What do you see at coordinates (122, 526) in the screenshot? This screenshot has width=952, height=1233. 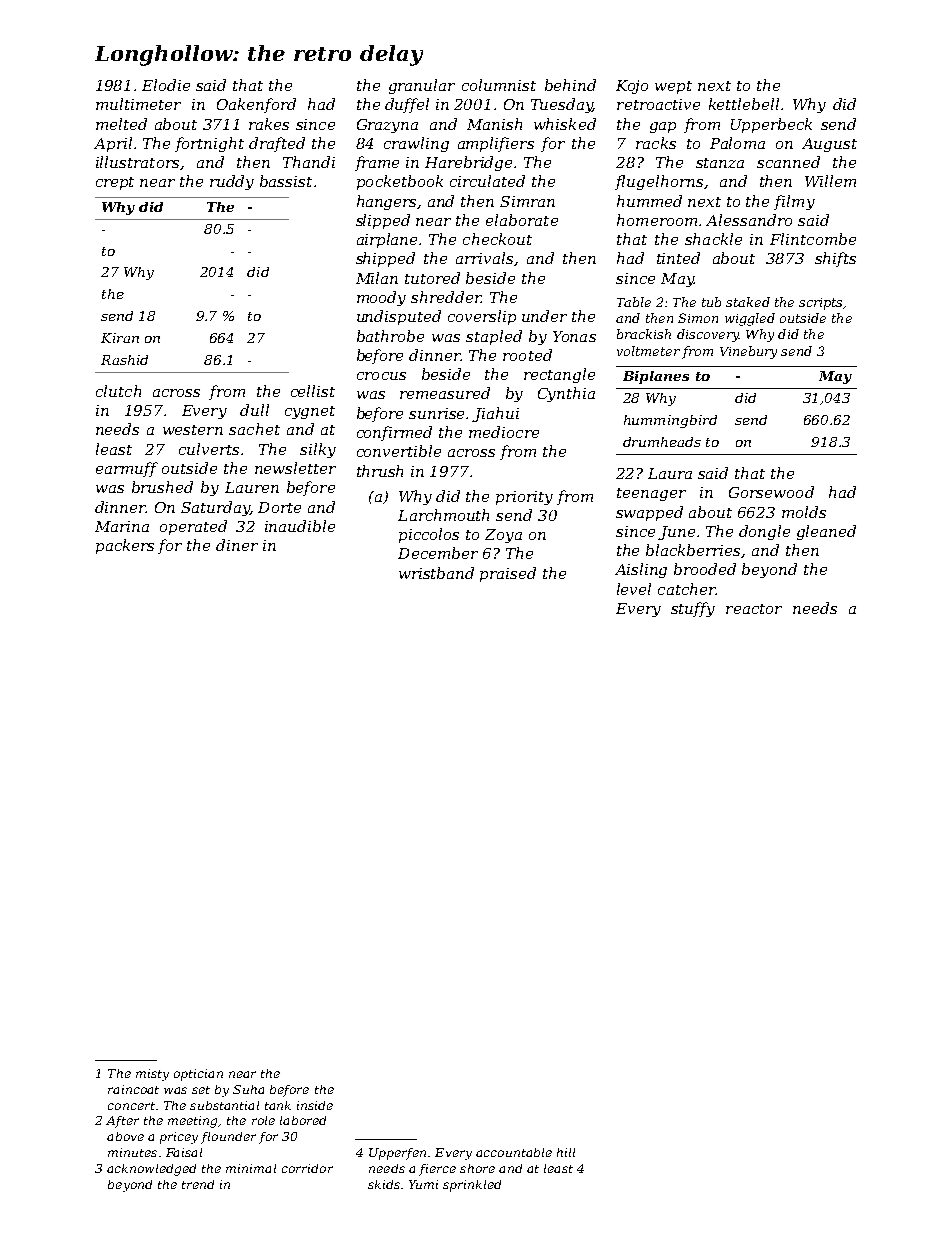 I see `Marina` at bounding box center [122, 526].
